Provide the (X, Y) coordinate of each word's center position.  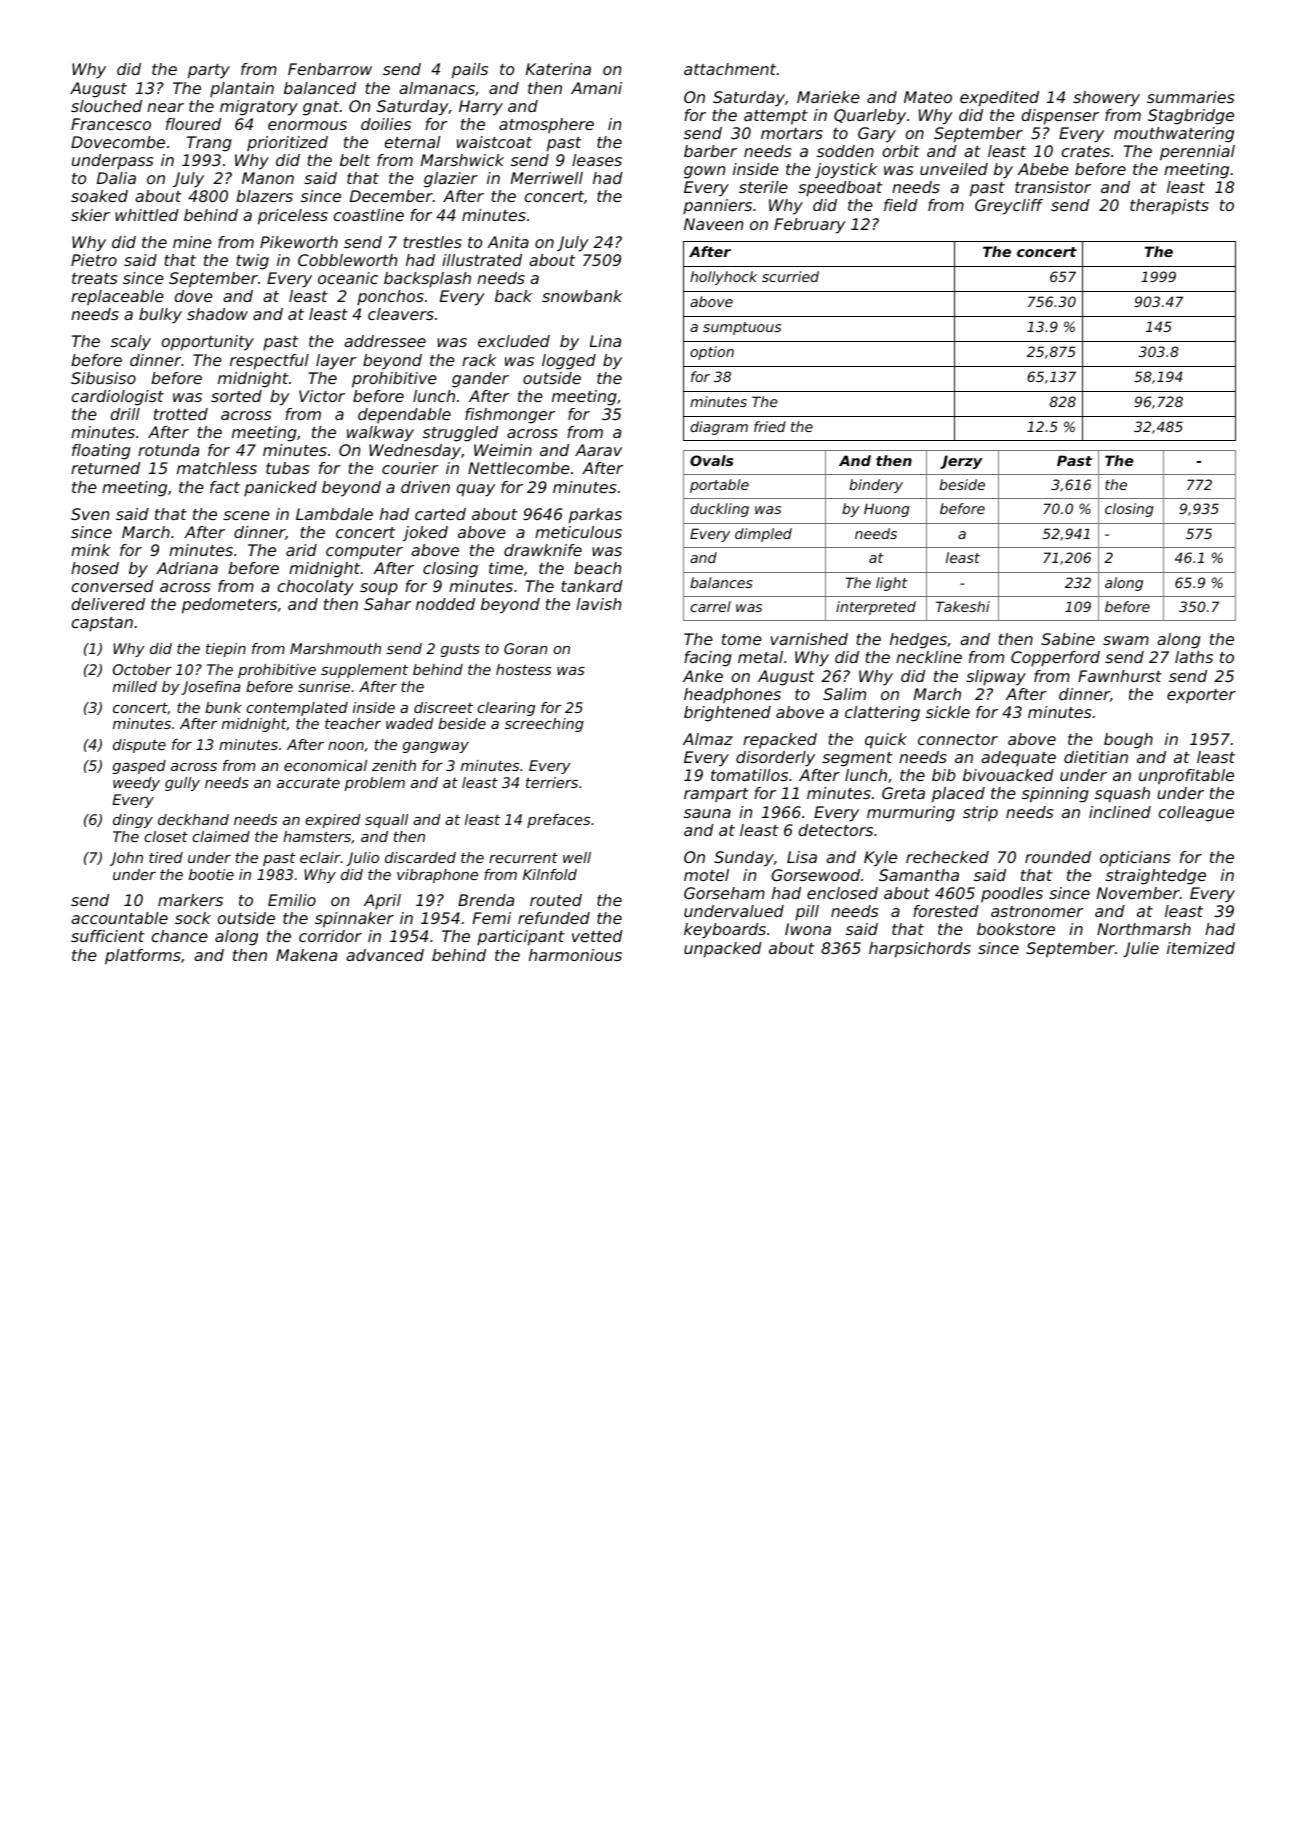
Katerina (558, 69)
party (209, 71)
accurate (308, 783)
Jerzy (961, 462)
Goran (525, 648)
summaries (1190, 97)
